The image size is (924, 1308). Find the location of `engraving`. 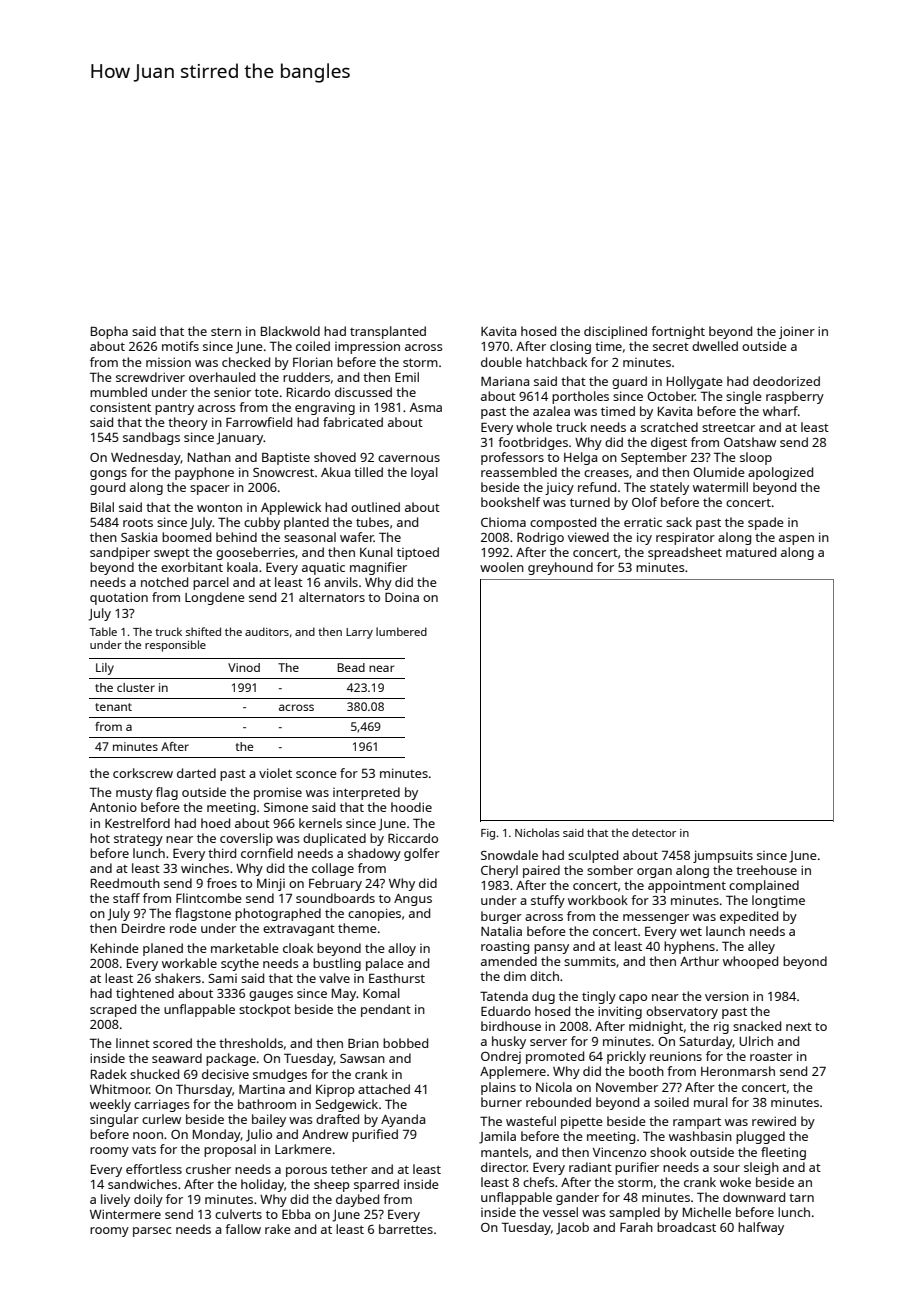

engraving is located at coordinates (325, 409).
